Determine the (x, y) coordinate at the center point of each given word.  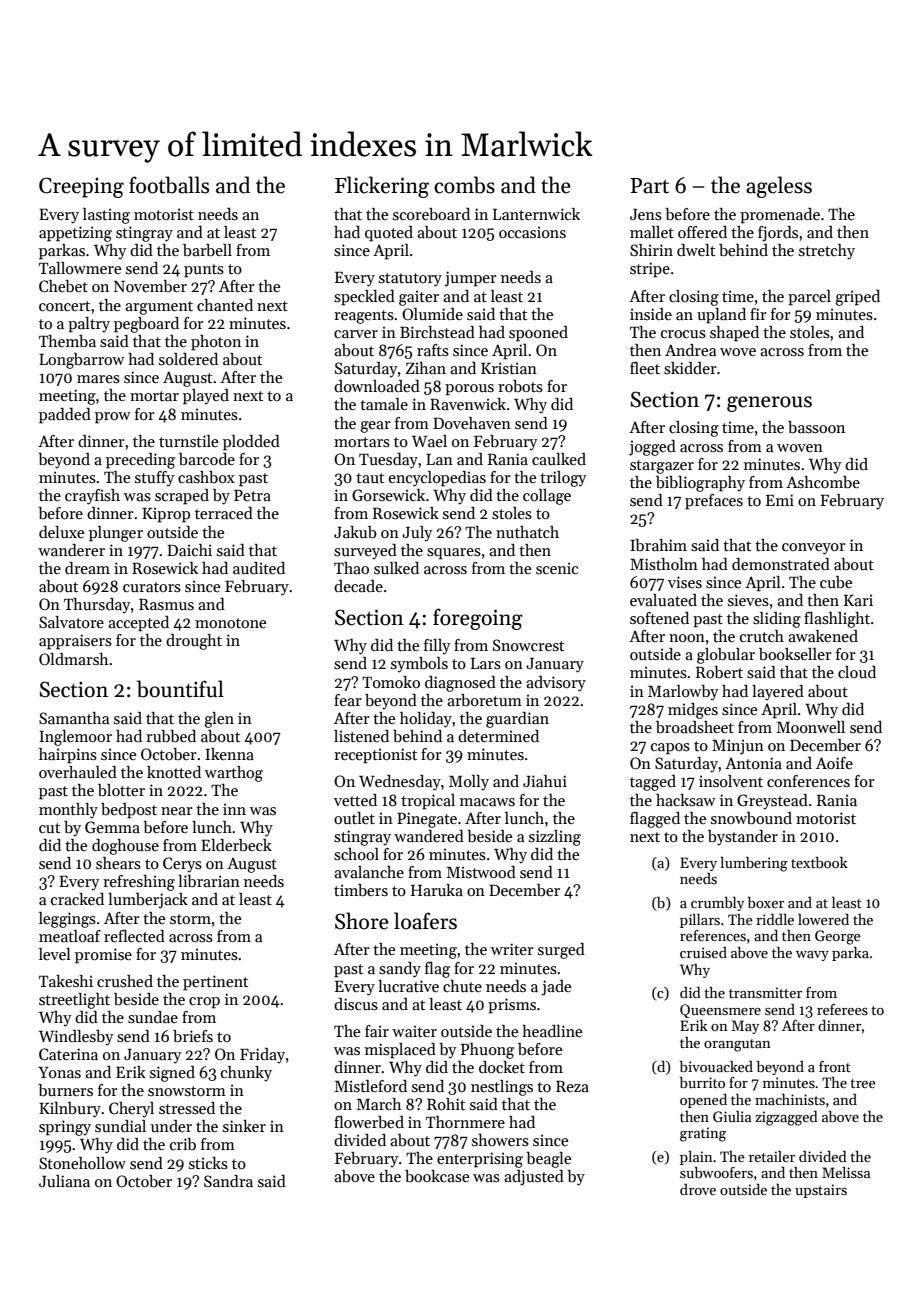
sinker (244, 1126)
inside (651, 314)
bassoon (816, 427)
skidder (690, 368)
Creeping (81, 187)
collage (547, 497)
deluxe (61, 532)
